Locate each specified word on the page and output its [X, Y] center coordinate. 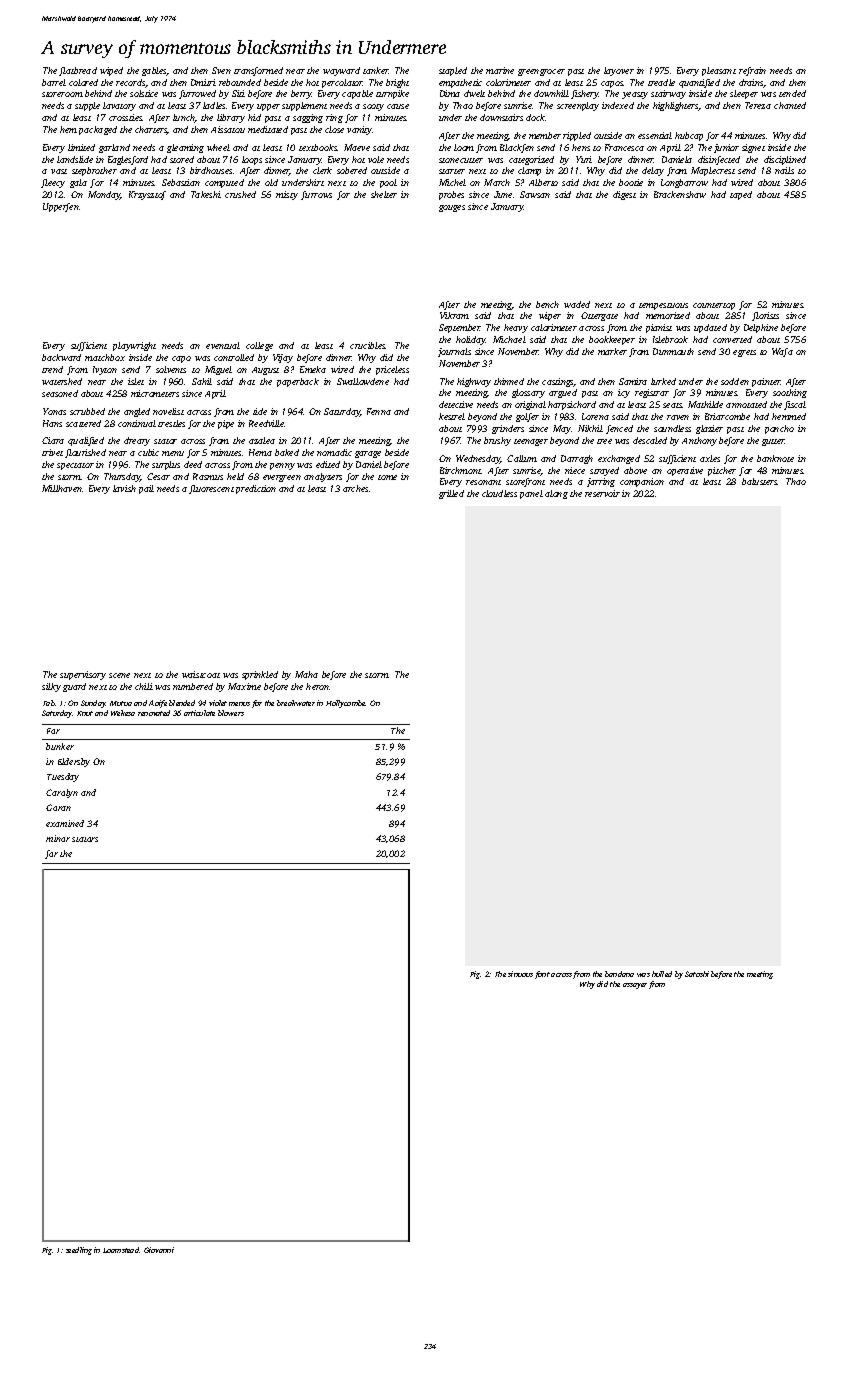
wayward [341, 71]
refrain [752, 71]
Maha [306, 674]
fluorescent [211, 489]
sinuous [520, 974]
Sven [221, 70]
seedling [79, 1251]
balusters [760, 481]
